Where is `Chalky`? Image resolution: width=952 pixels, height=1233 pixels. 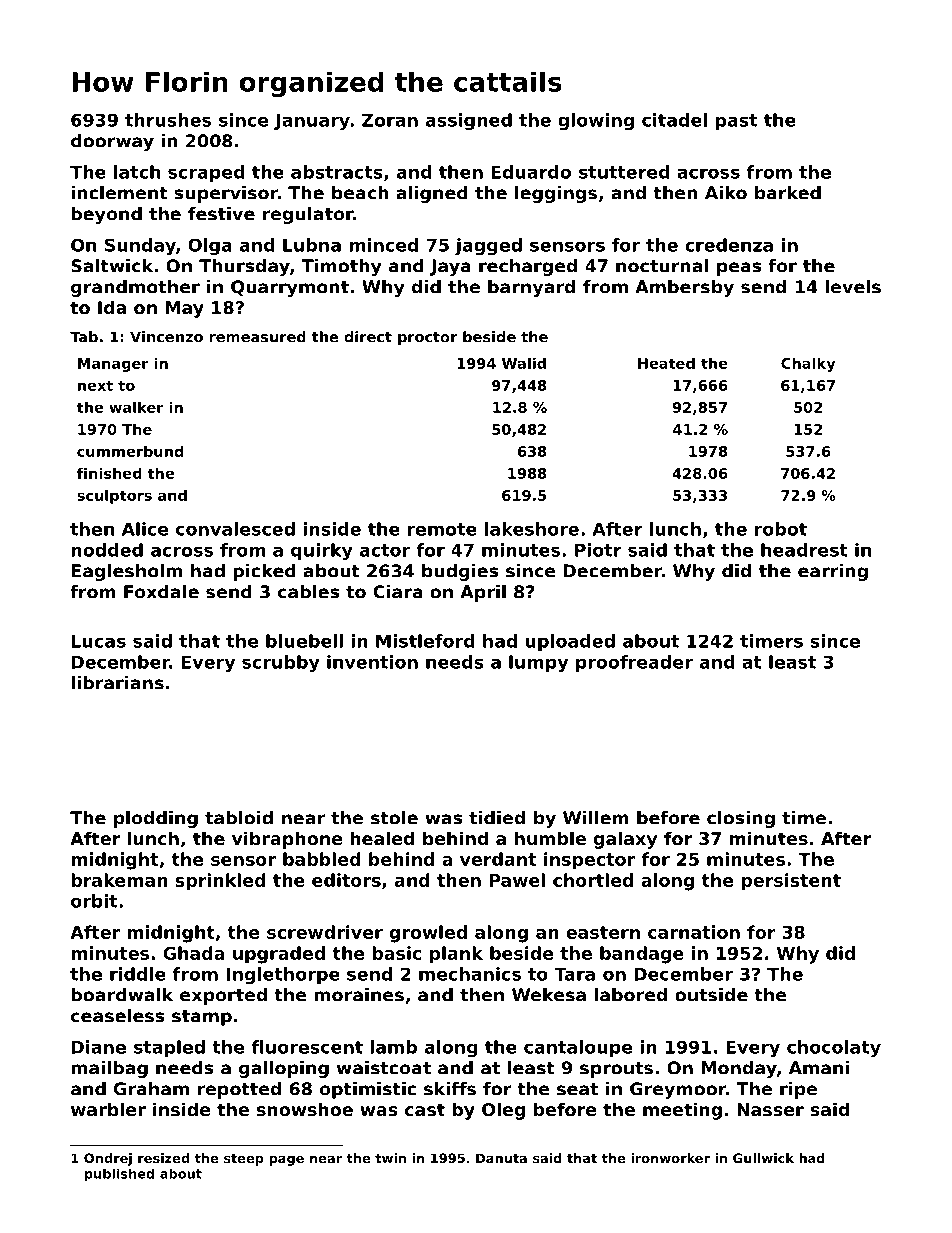
Chalky is located at coordinates (808, 364).
